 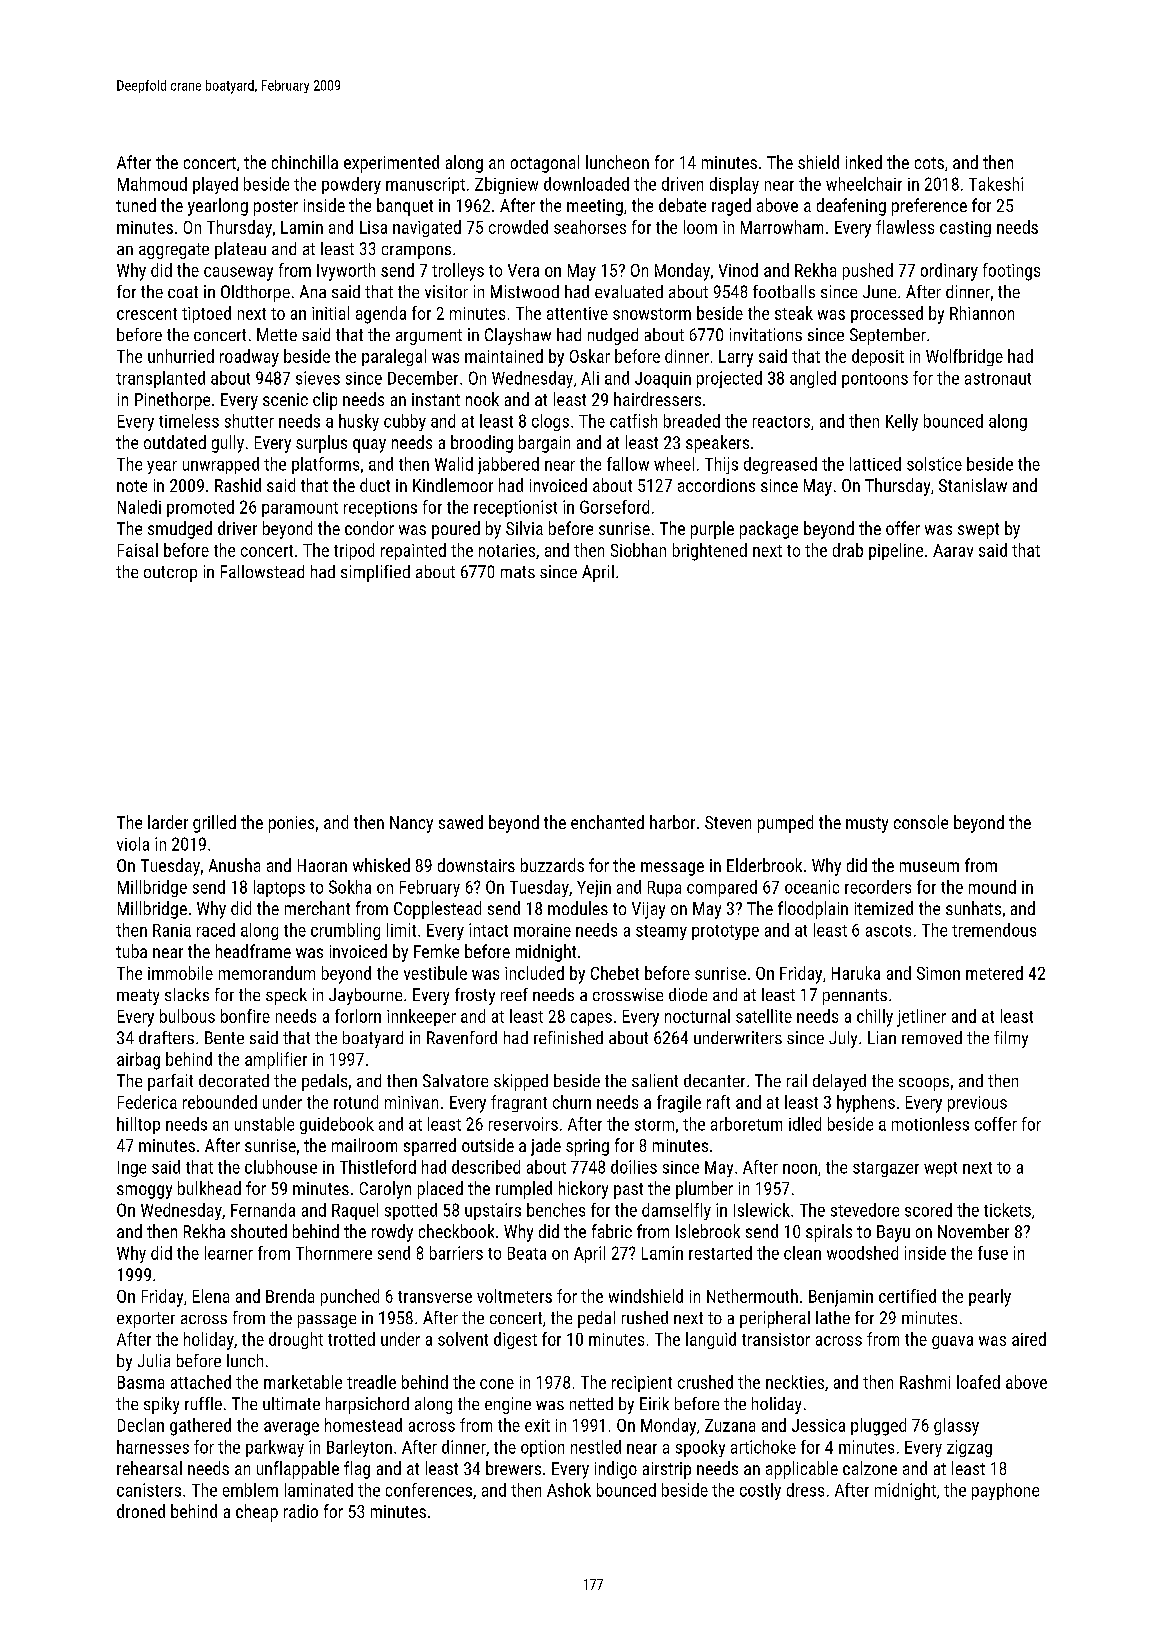 I want to click on aggregate, so click(x=174, y=251).
